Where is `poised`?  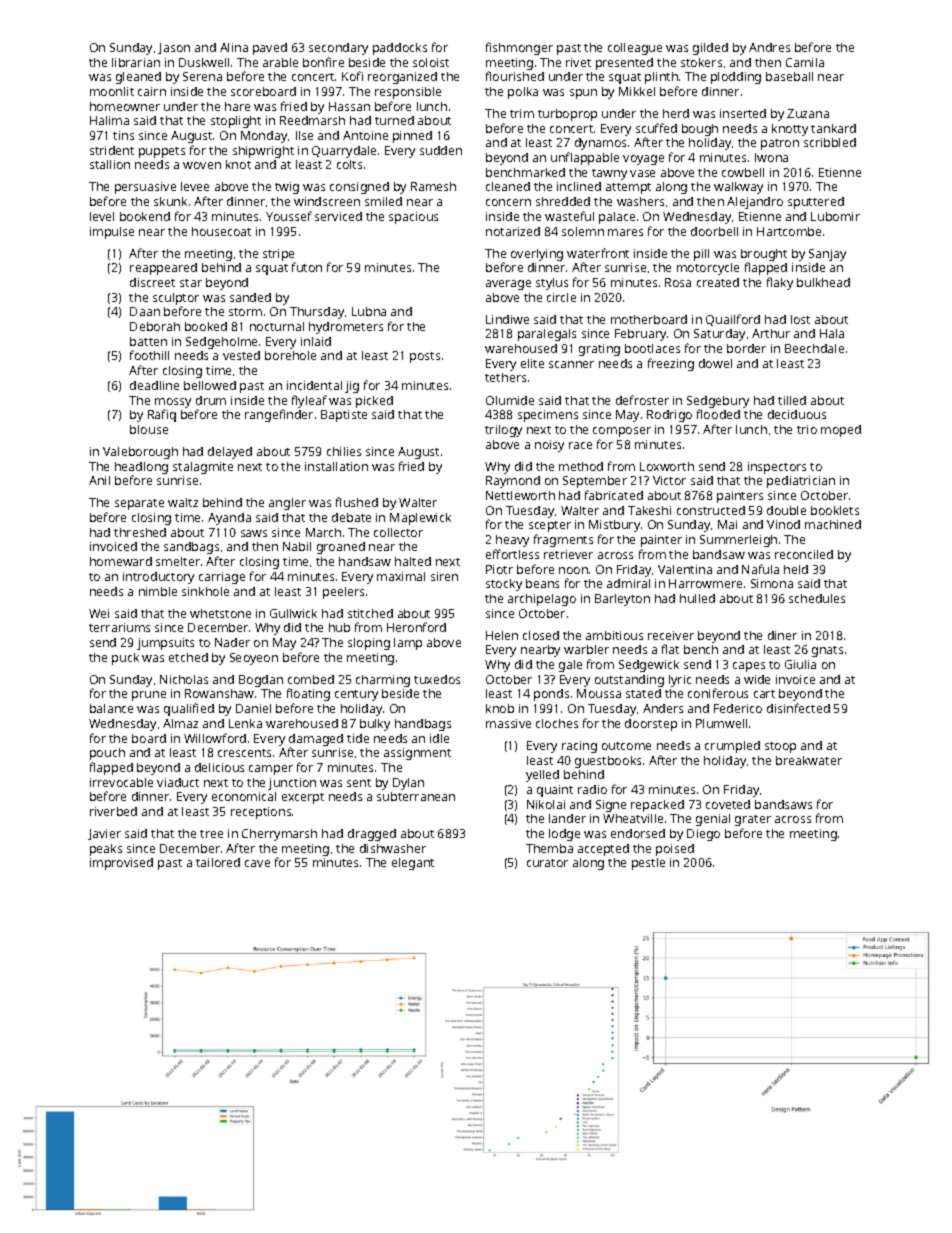
poised is located at coordinates (675, 850).
